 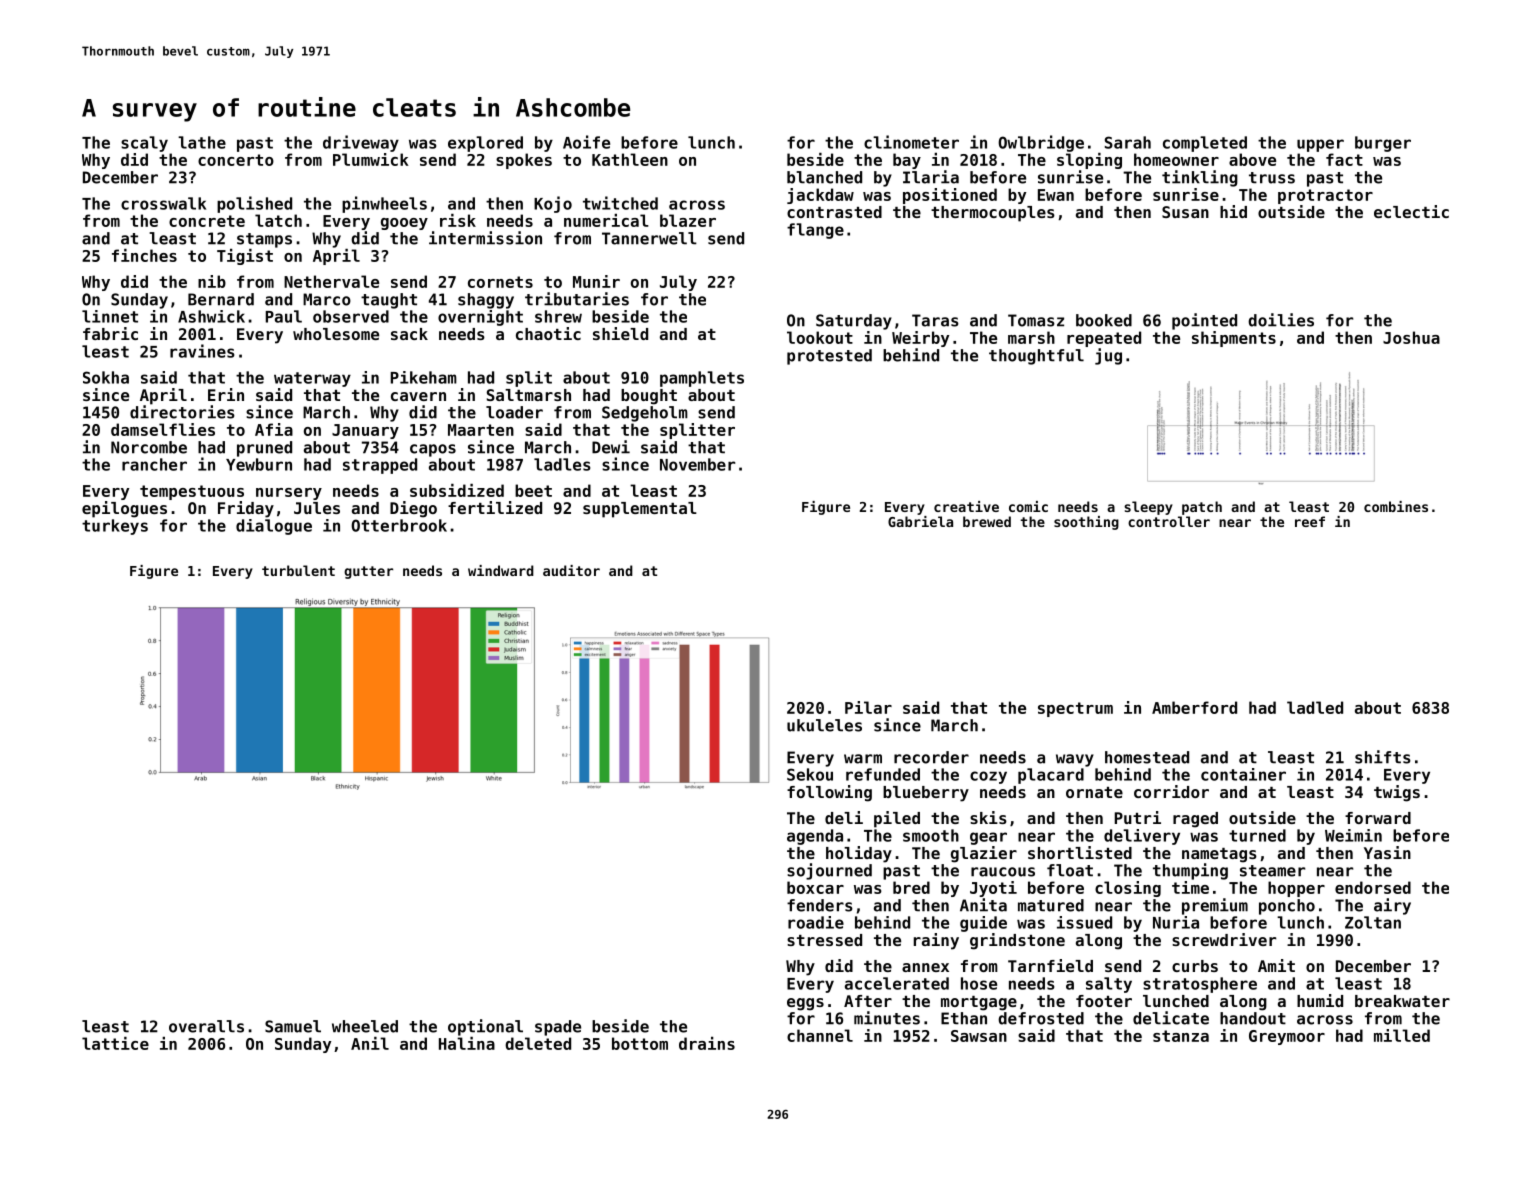 What do you see at coordinates (810, 774) in the screenshot?
I see `Sekou` at bounding box center [810, 774].
